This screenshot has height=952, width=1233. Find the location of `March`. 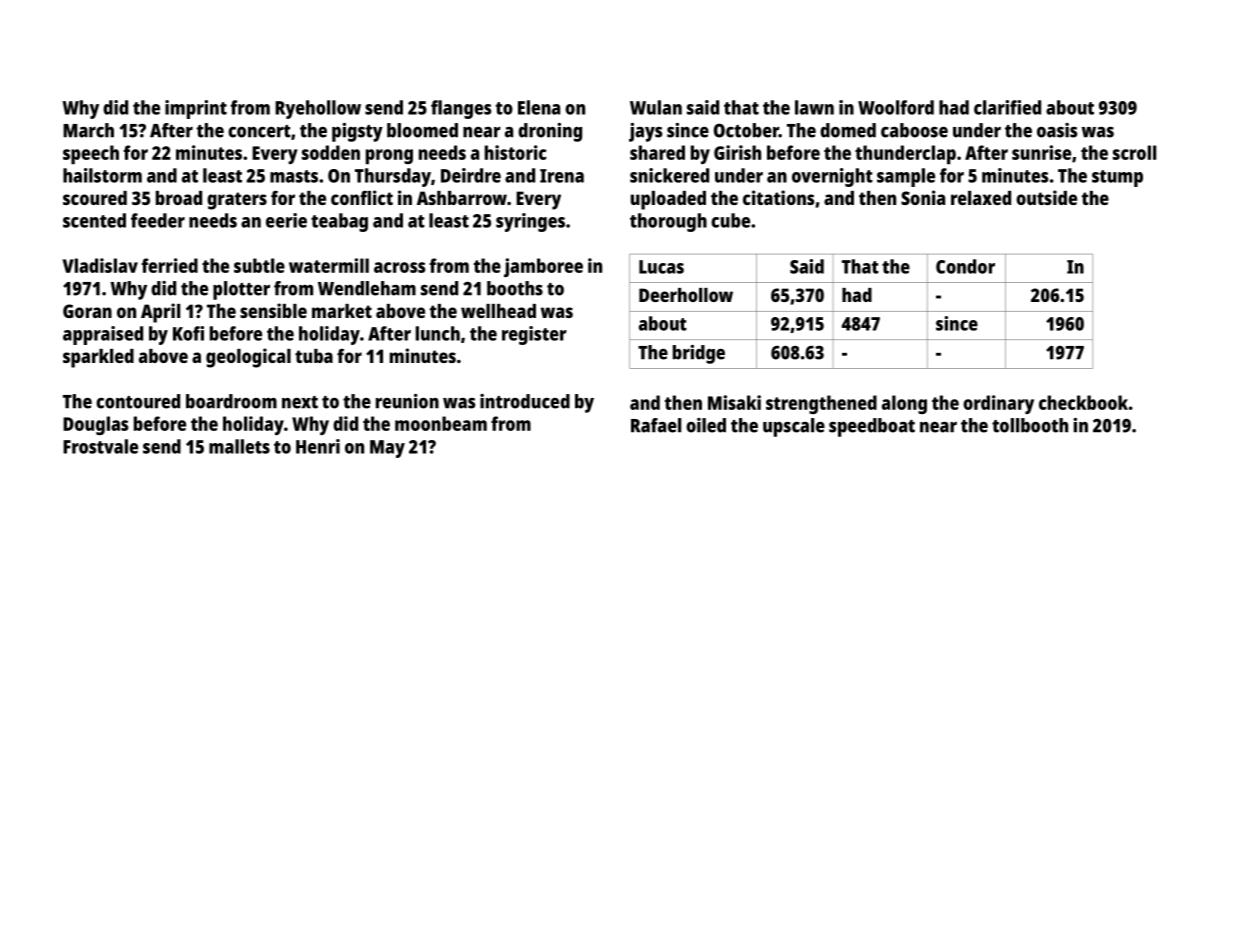

March is located at coordinates (88, 130).
